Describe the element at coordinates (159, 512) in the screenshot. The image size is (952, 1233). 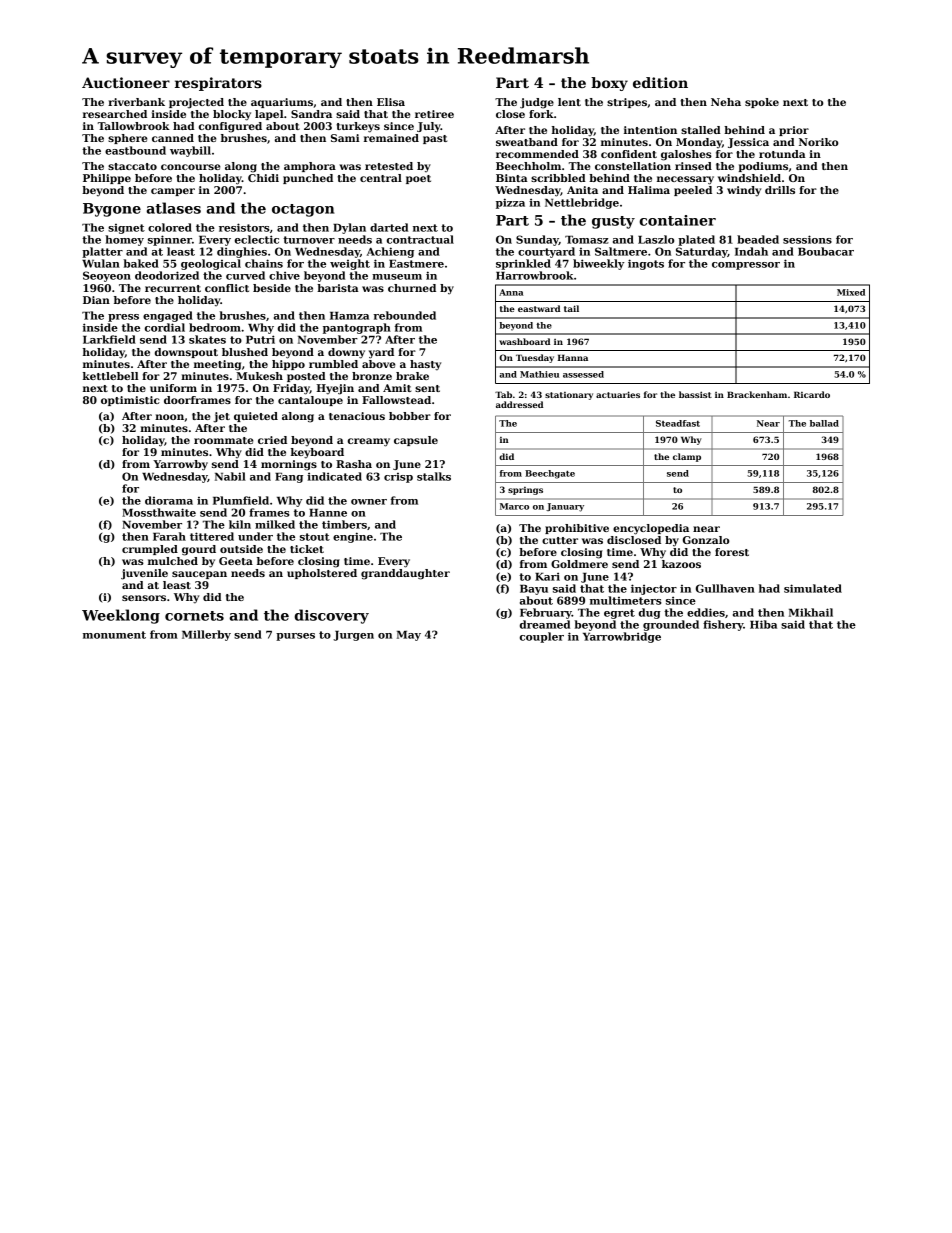
I see `Mossthwaite` at that location.
